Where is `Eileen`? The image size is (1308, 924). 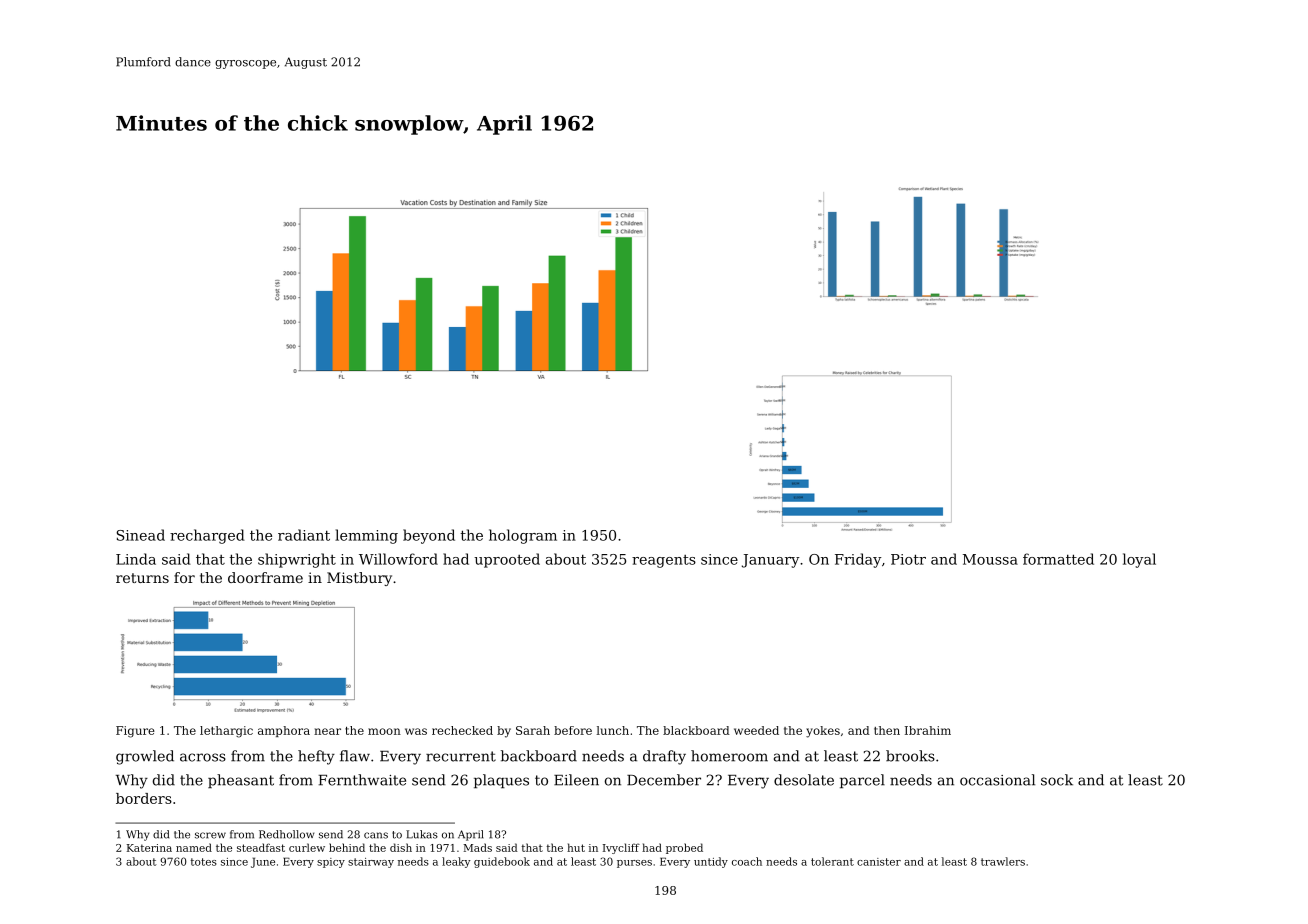
Eileen is located at coordinates (576, 780).
